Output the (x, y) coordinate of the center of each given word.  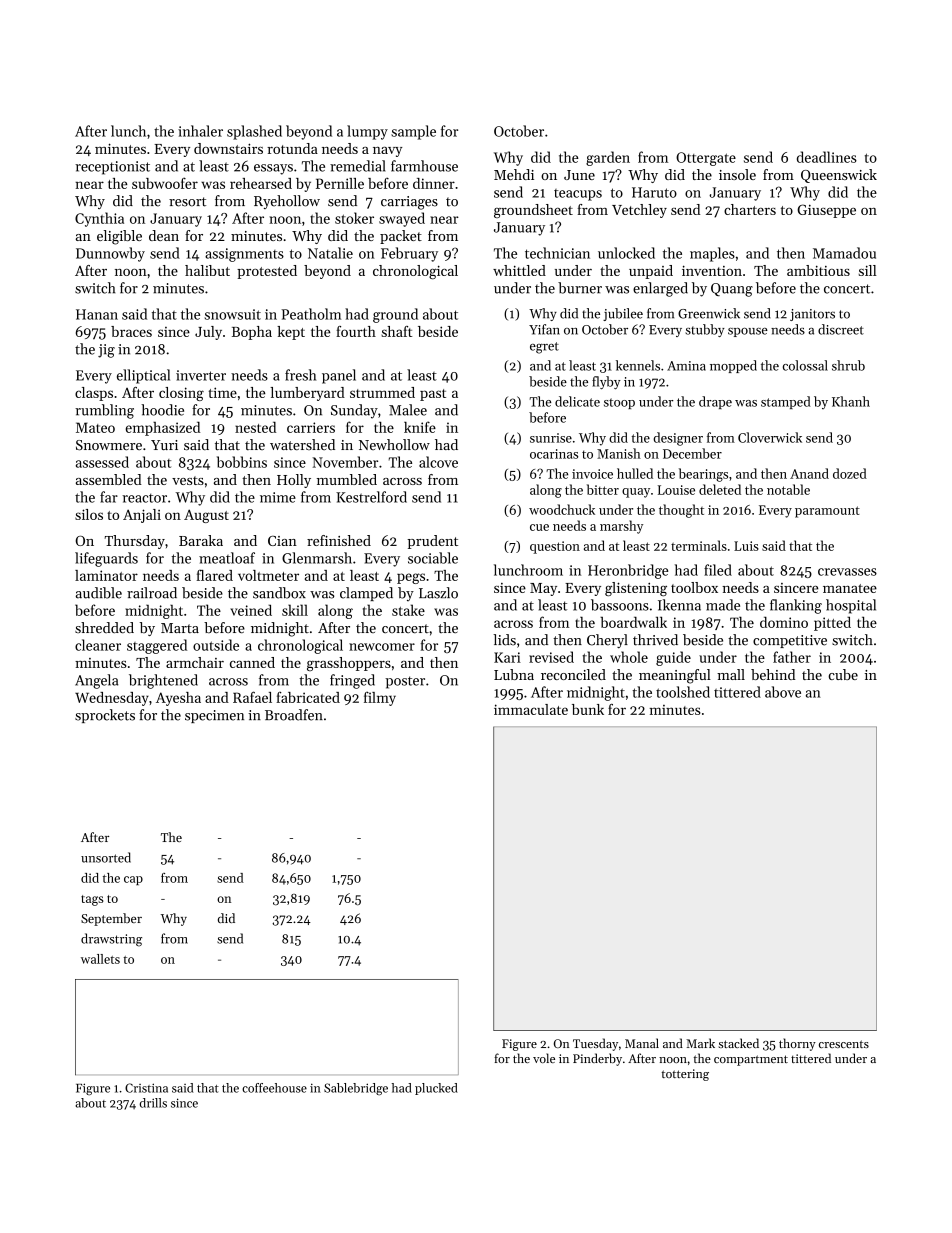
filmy (380, 698)
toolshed (683, 692)
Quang (732, 290)
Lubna (514, 674)
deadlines (827, 157)
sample (413, 132)
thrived (655, 640)
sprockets (105, 716)
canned (252, 662)
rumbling (104, 411)
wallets (100, 959)
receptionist (112, 168)
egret (544, 348)
